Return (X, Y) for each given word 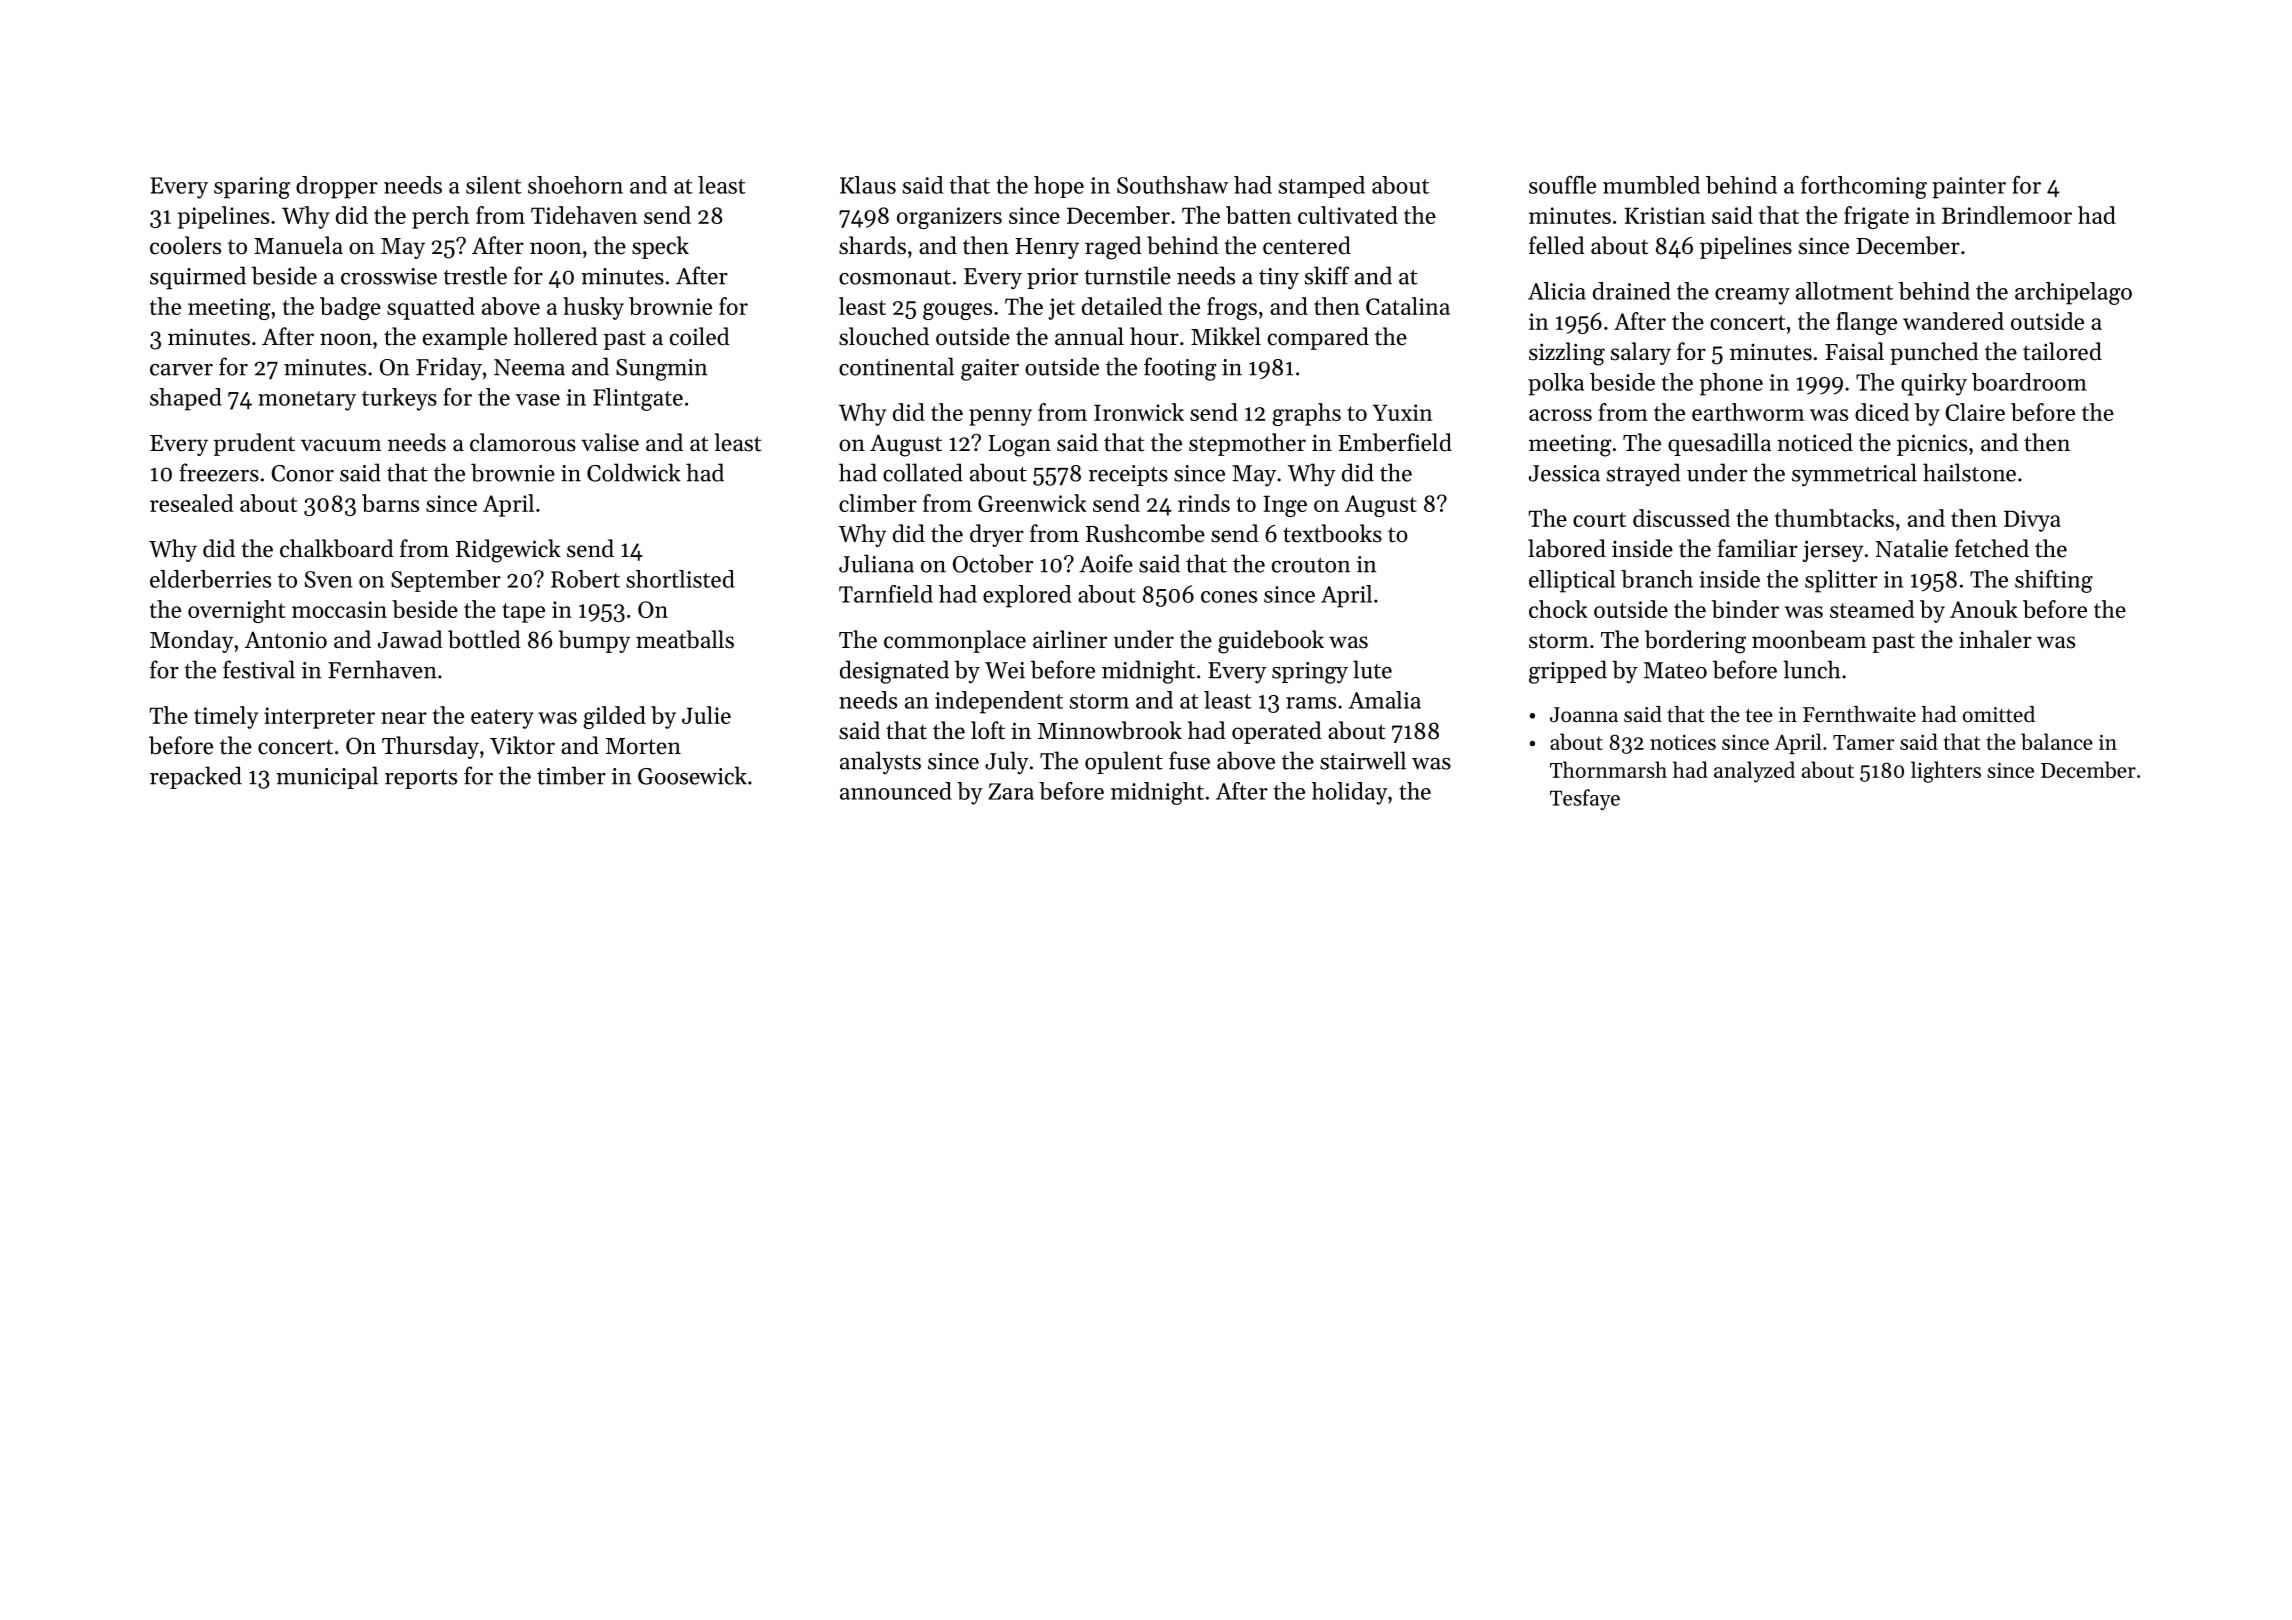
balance (2057, 741)
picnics (1932, 445)
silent (494, 185)
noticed (1815, 442)
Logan (1019, 446)
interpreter (319, 718)
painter (1969, 188)
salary (1641, 353)
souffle (1562, 185)
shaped (186, 399)
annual (1089, 336)
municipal (327, 777)
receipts (1128, 475)
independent (999, 702)
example (465, 338)
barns (390, 503)
